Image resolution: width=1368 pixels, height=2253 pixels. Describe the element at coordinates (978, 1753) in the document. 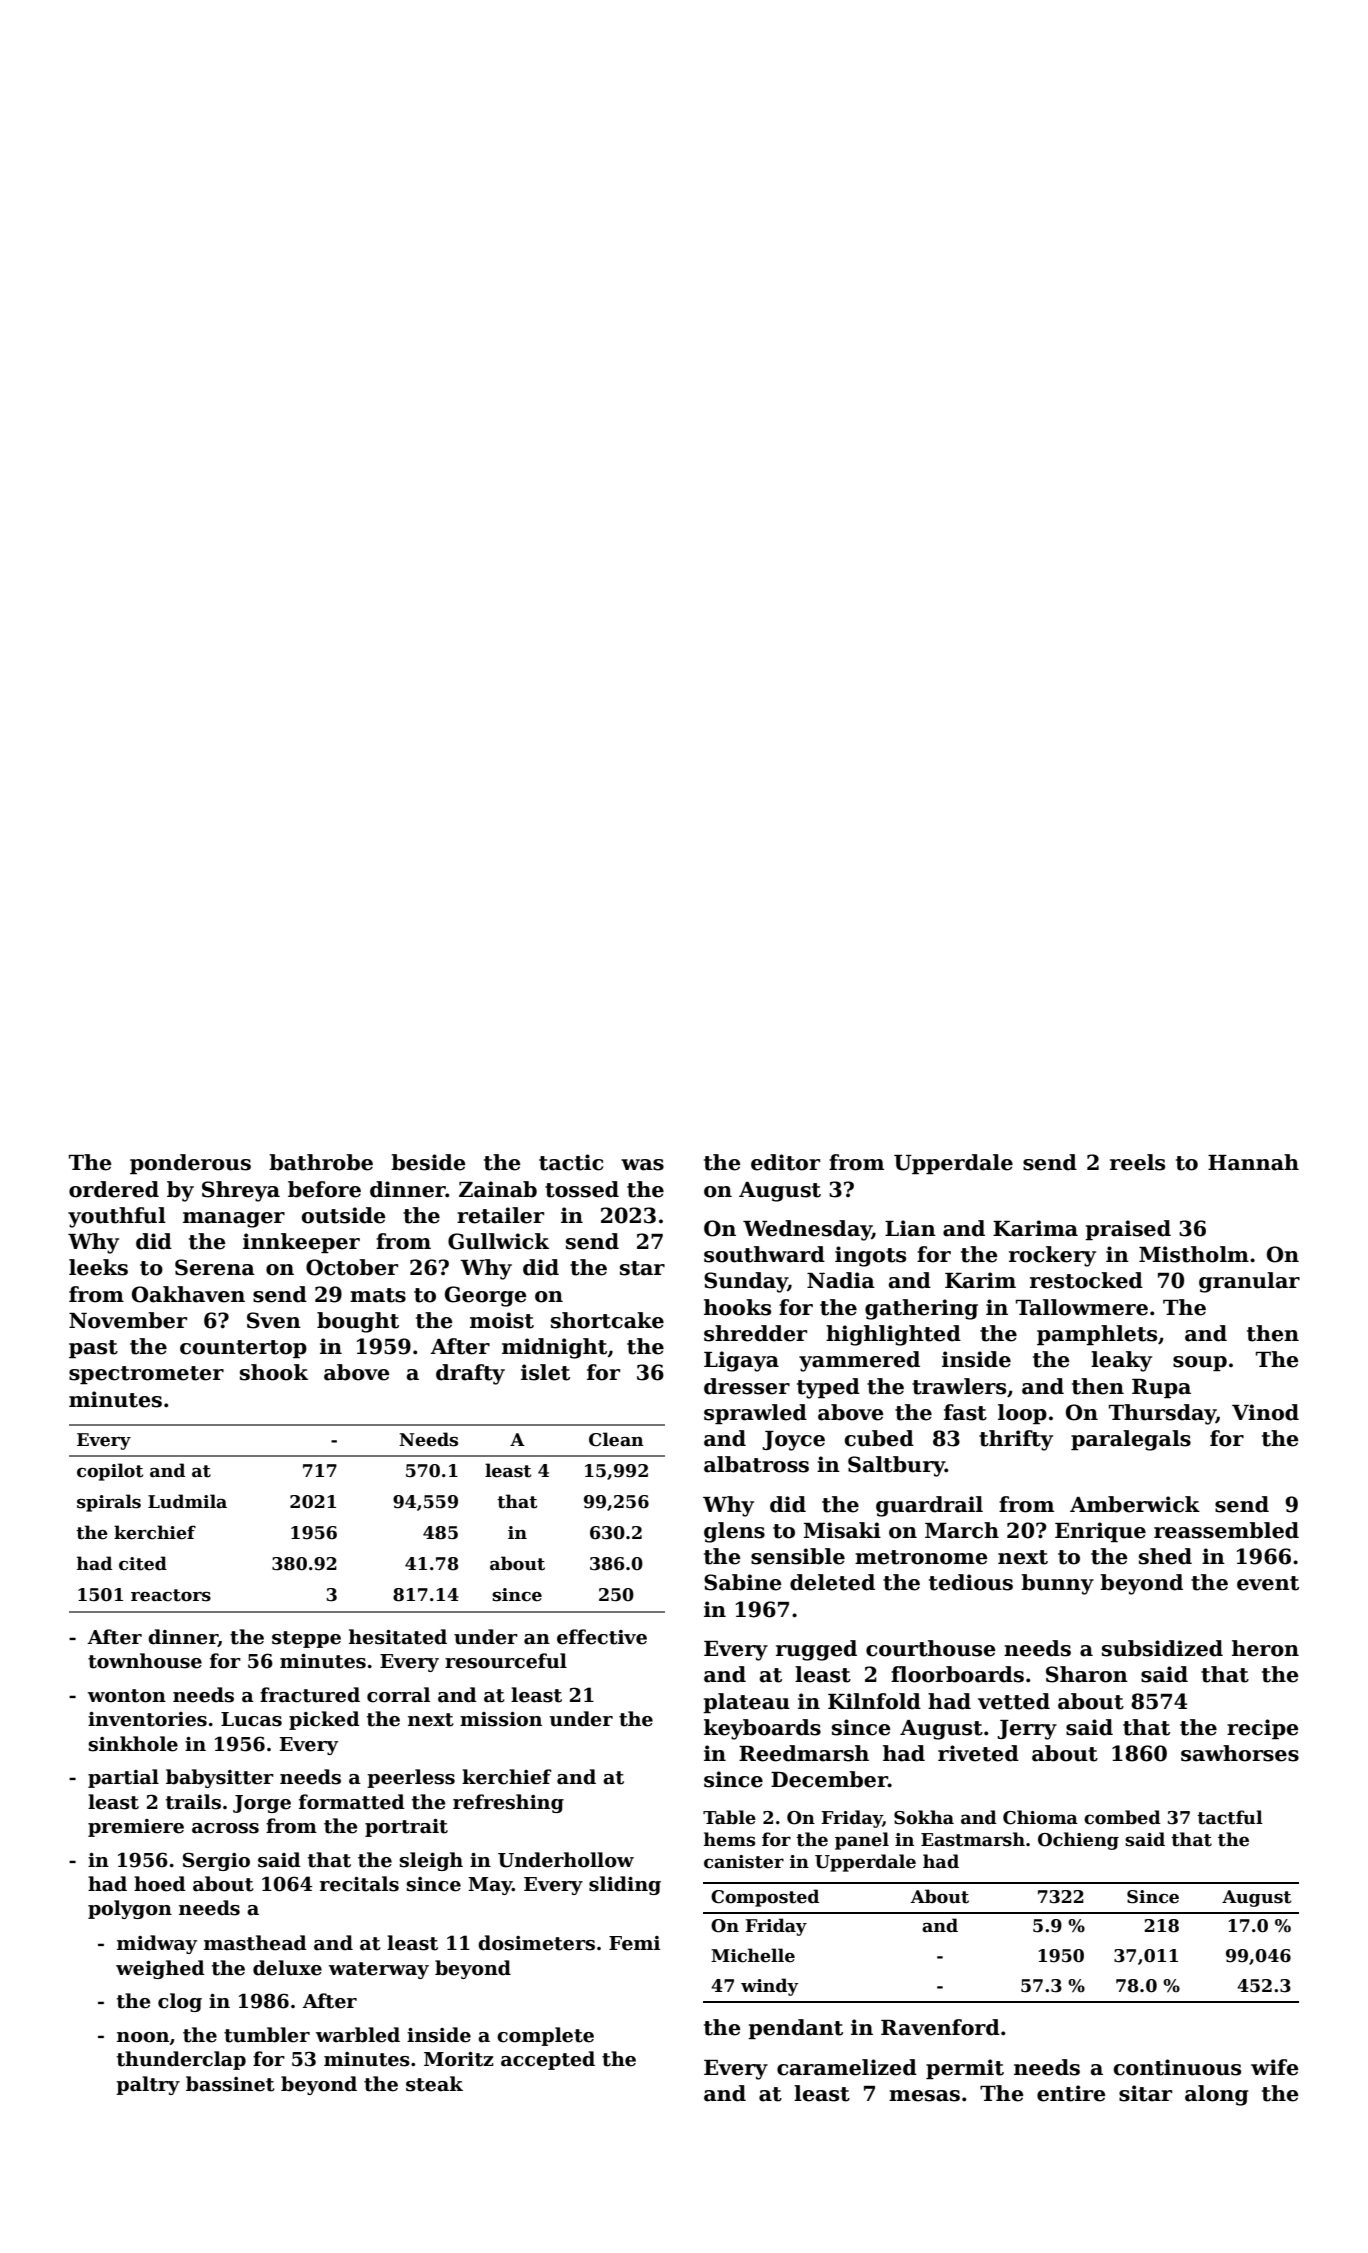

I see `riveted` at that location.
